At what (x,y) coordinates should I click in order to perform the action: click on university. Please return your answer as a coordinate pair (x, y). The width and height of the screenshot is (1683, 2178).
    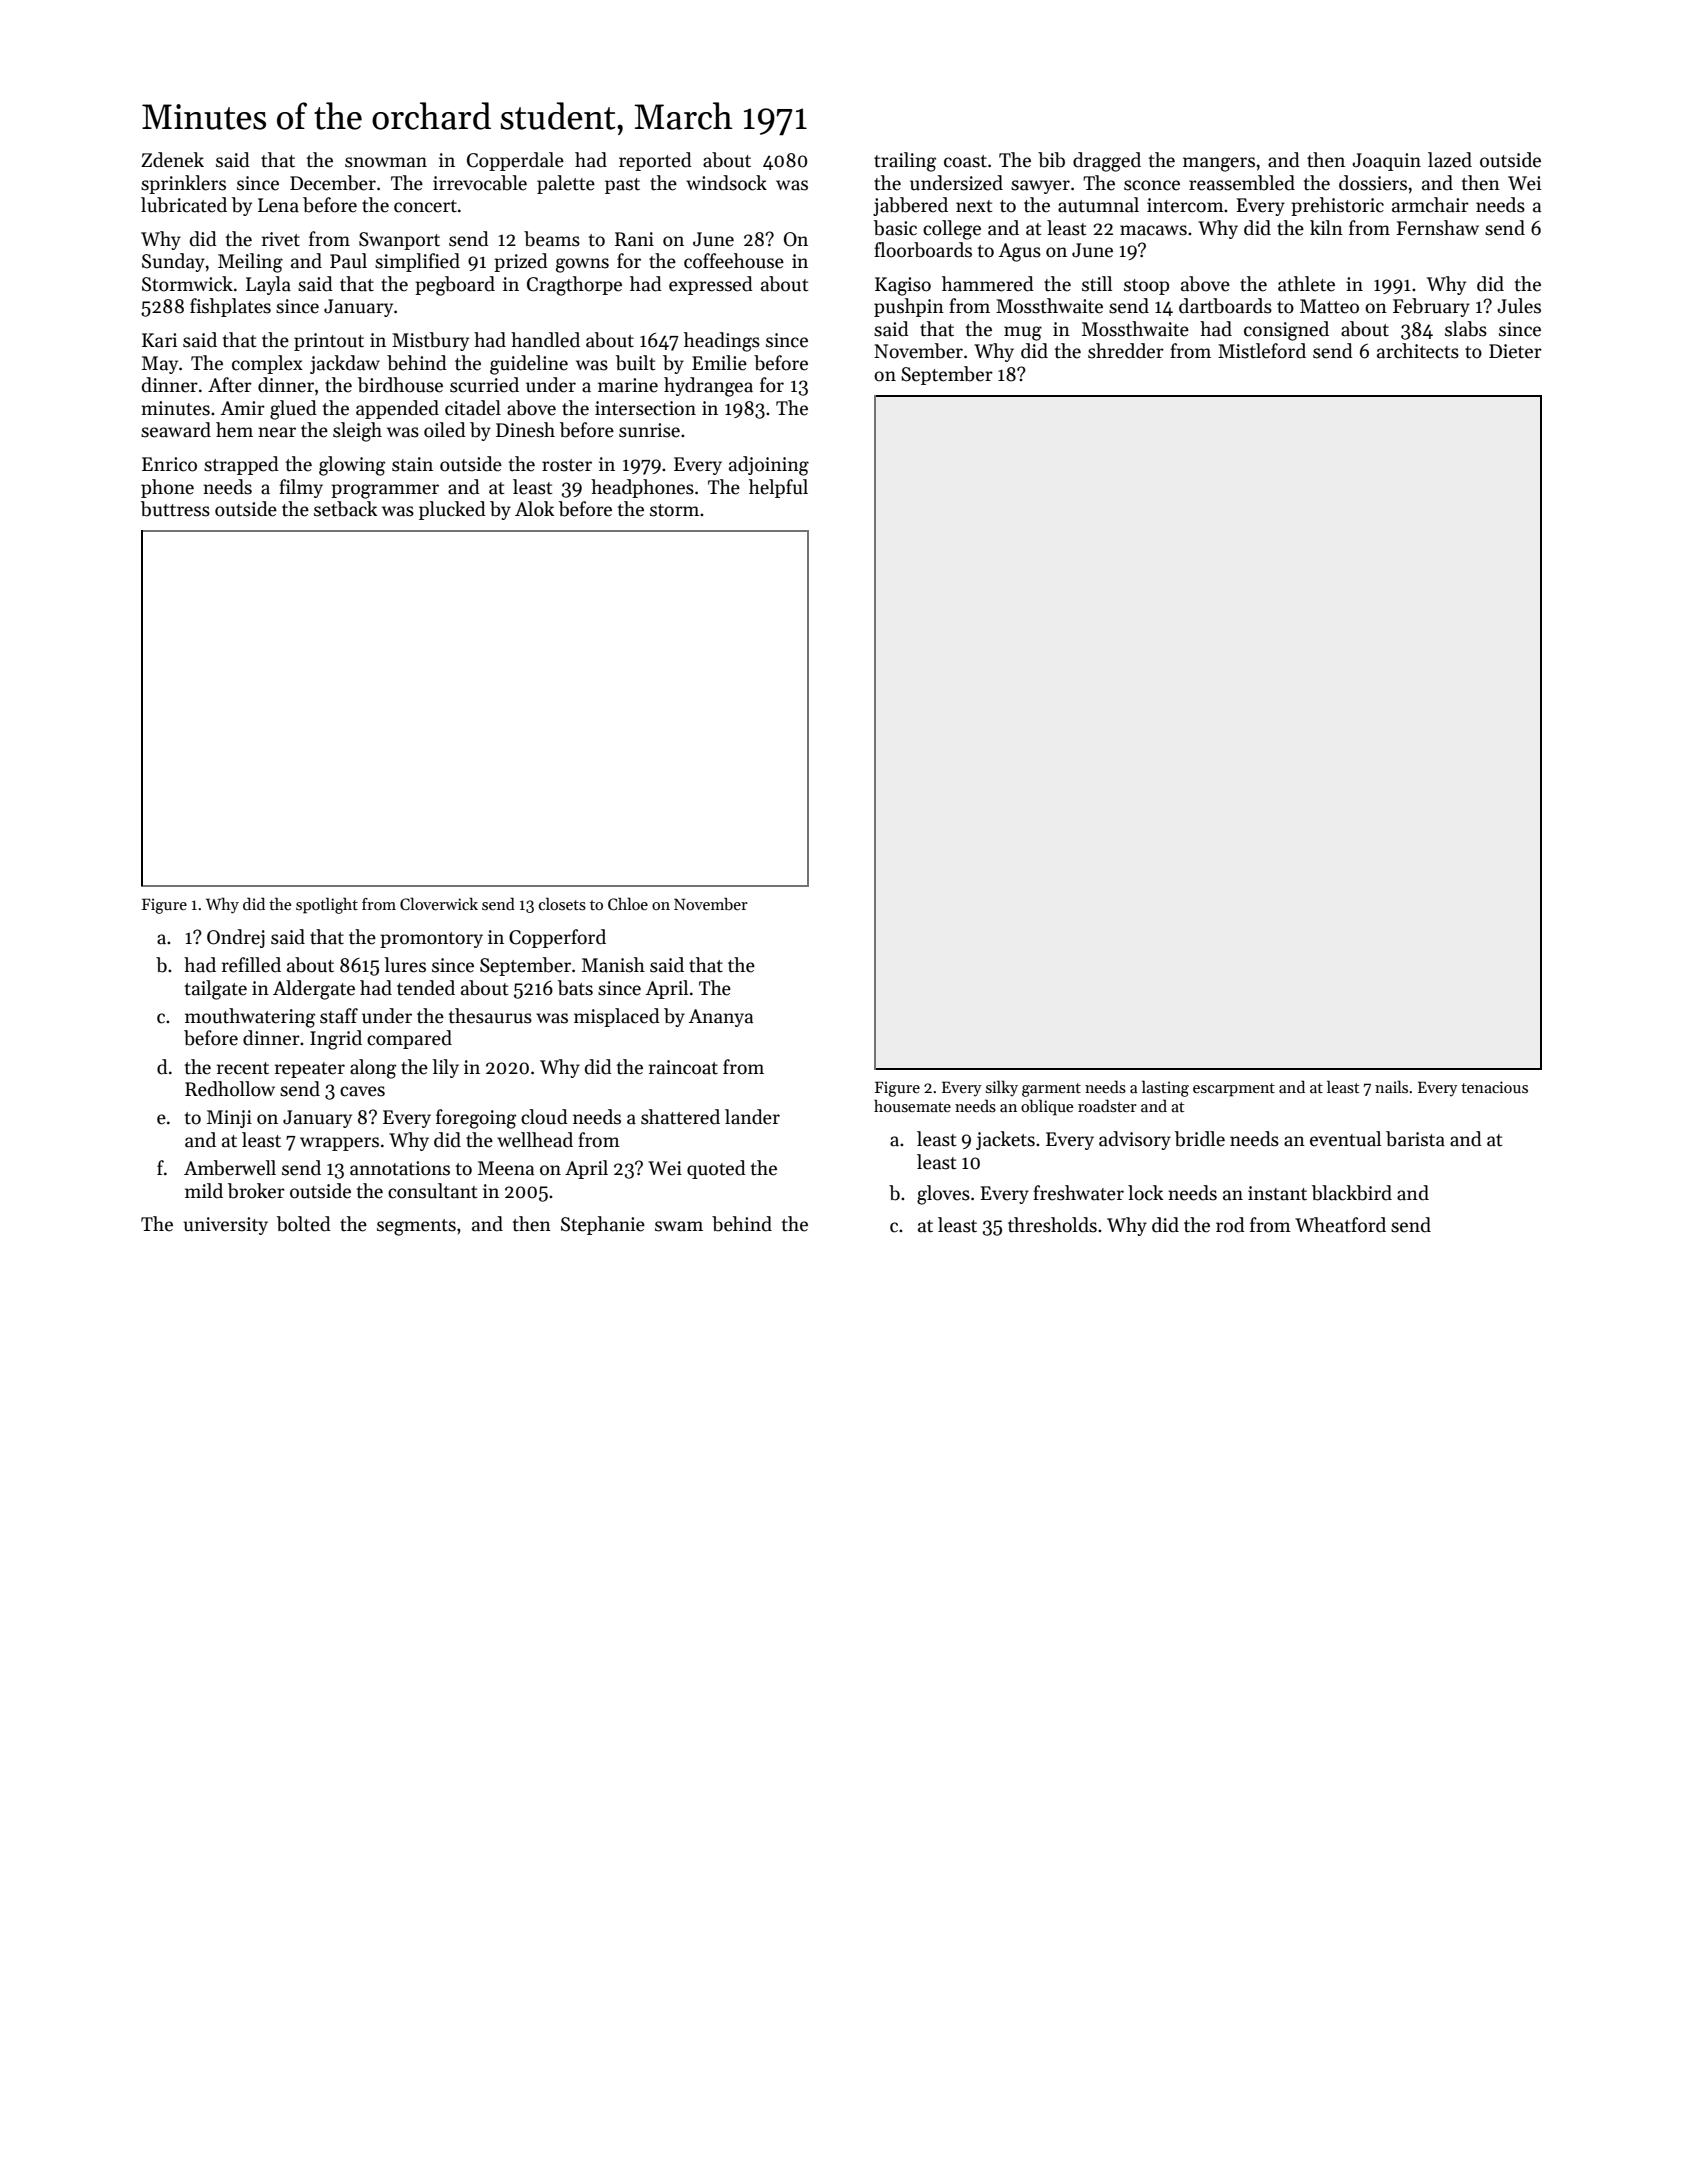
    Looking at the image, I should click on (225, 1226).
